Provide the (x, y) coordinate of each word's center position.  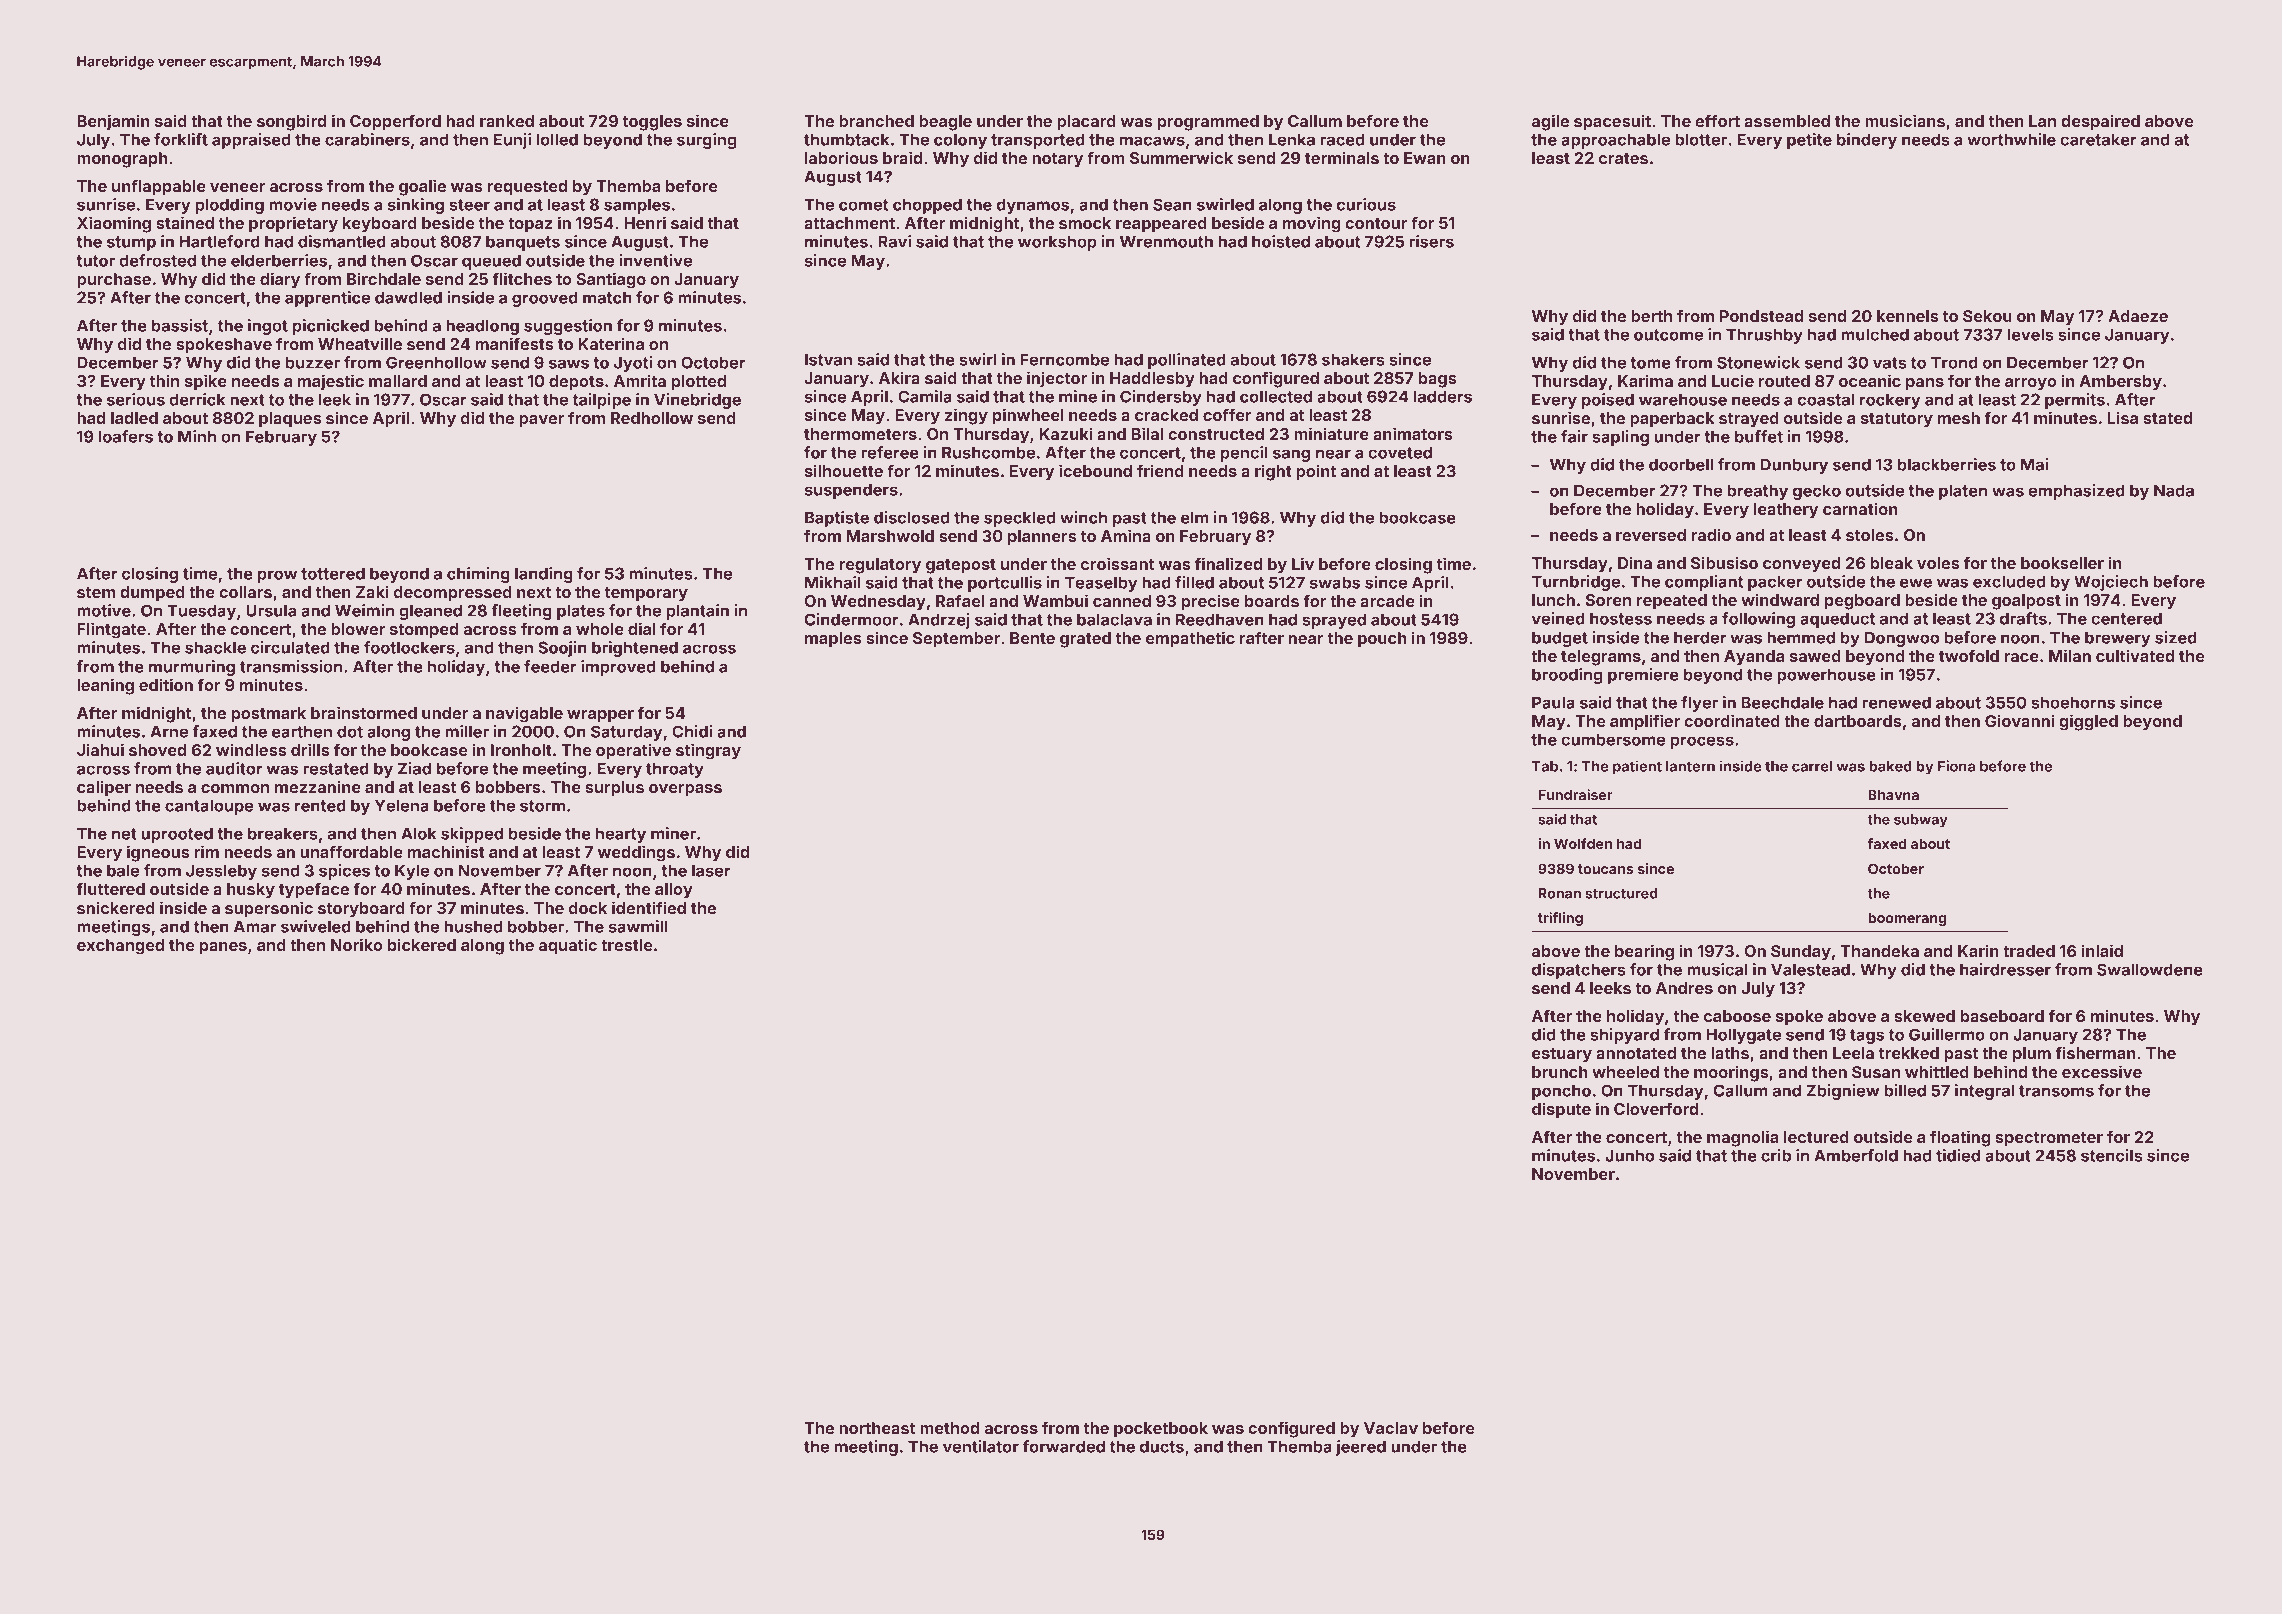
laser (711, 870)
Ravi (894, 241)
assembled (1787, 121)
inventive (655, 260)
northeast (877, 1428)
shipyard (1624, 1036)
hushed (473, 926)
